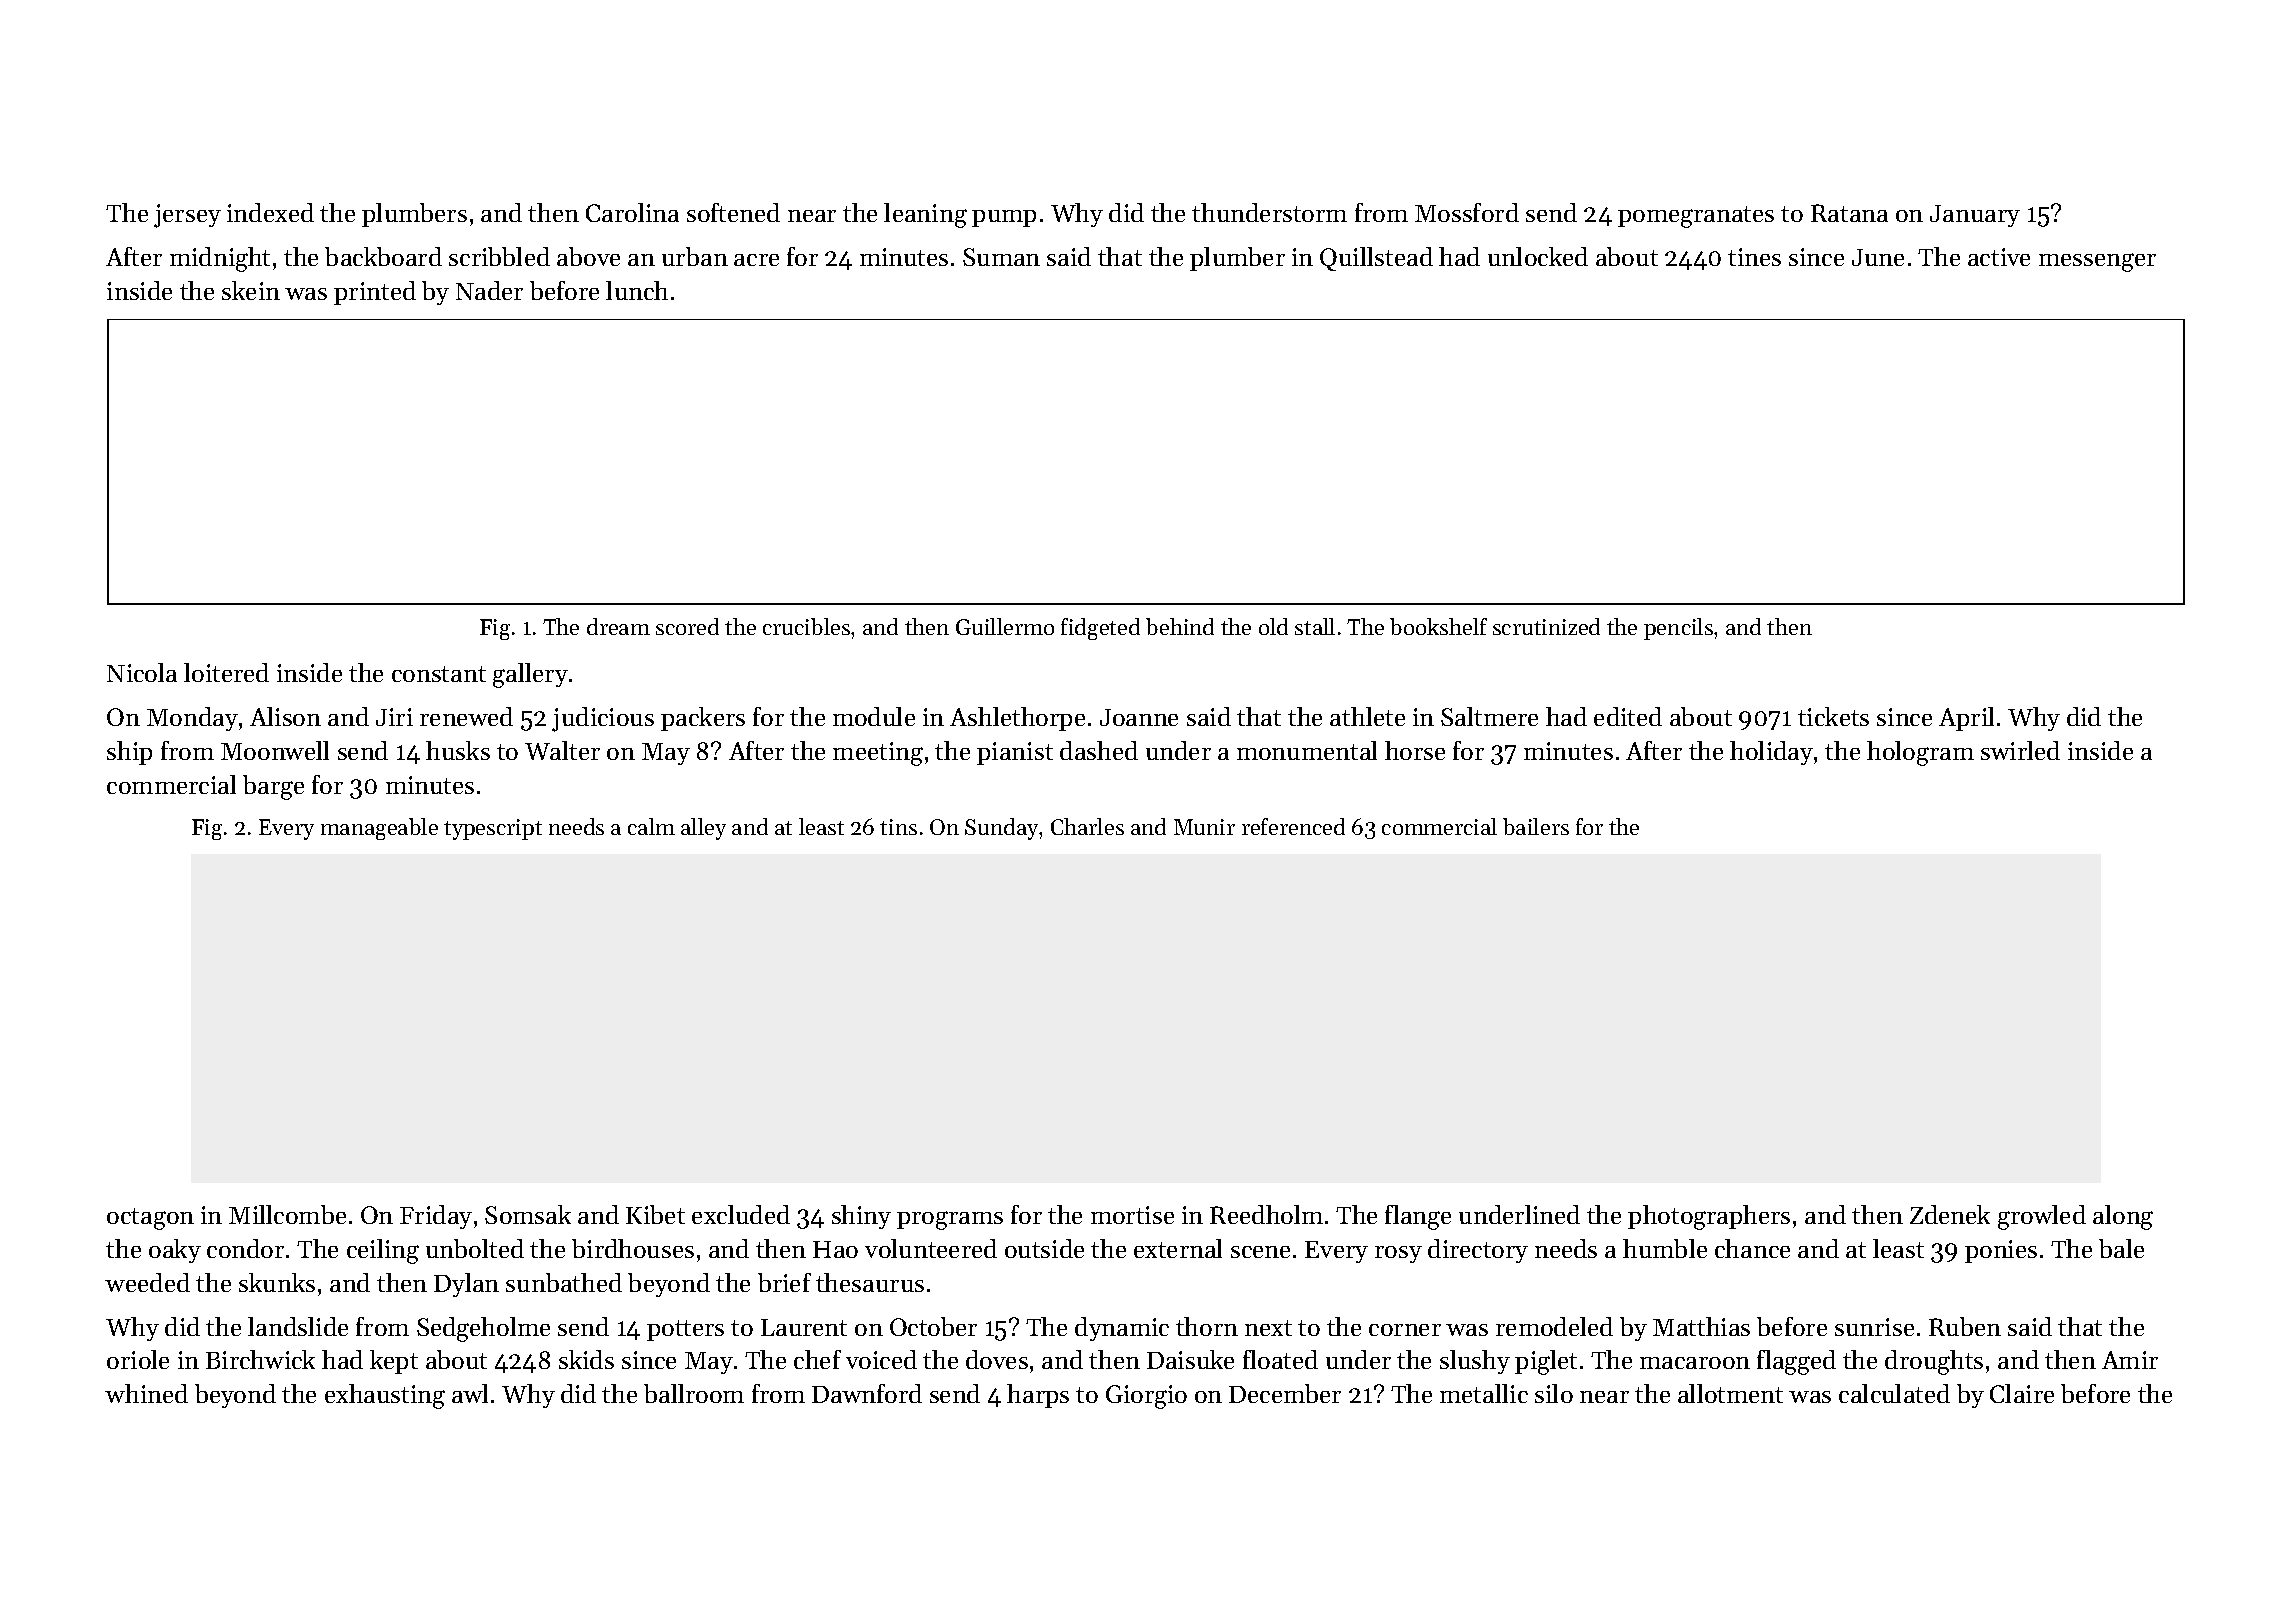 This screenshot has width=2292, height=1620. I want to click on tines, so click(1754, 257).
